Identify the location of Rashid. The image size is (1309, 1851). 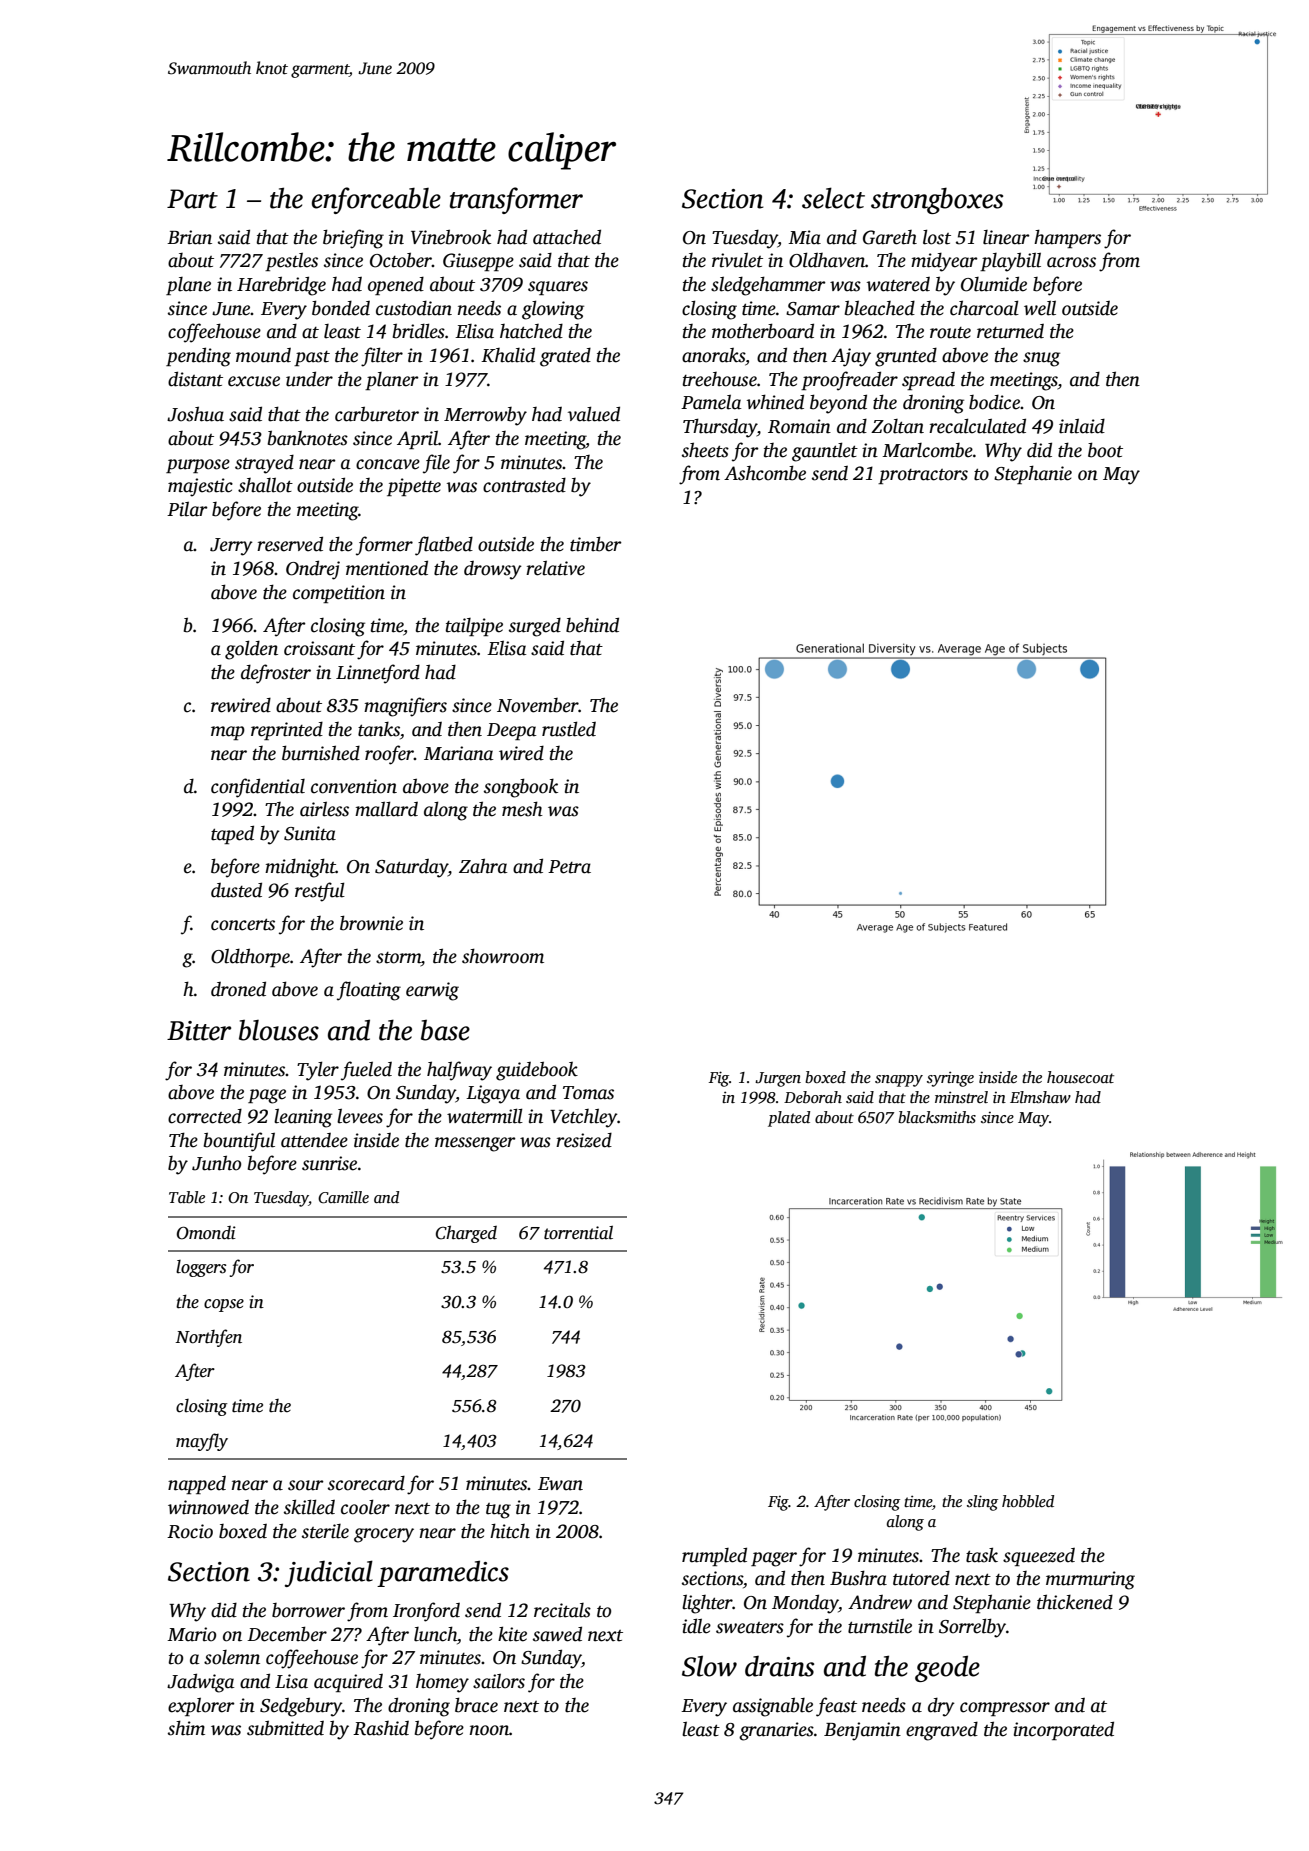
(381, 1728).
